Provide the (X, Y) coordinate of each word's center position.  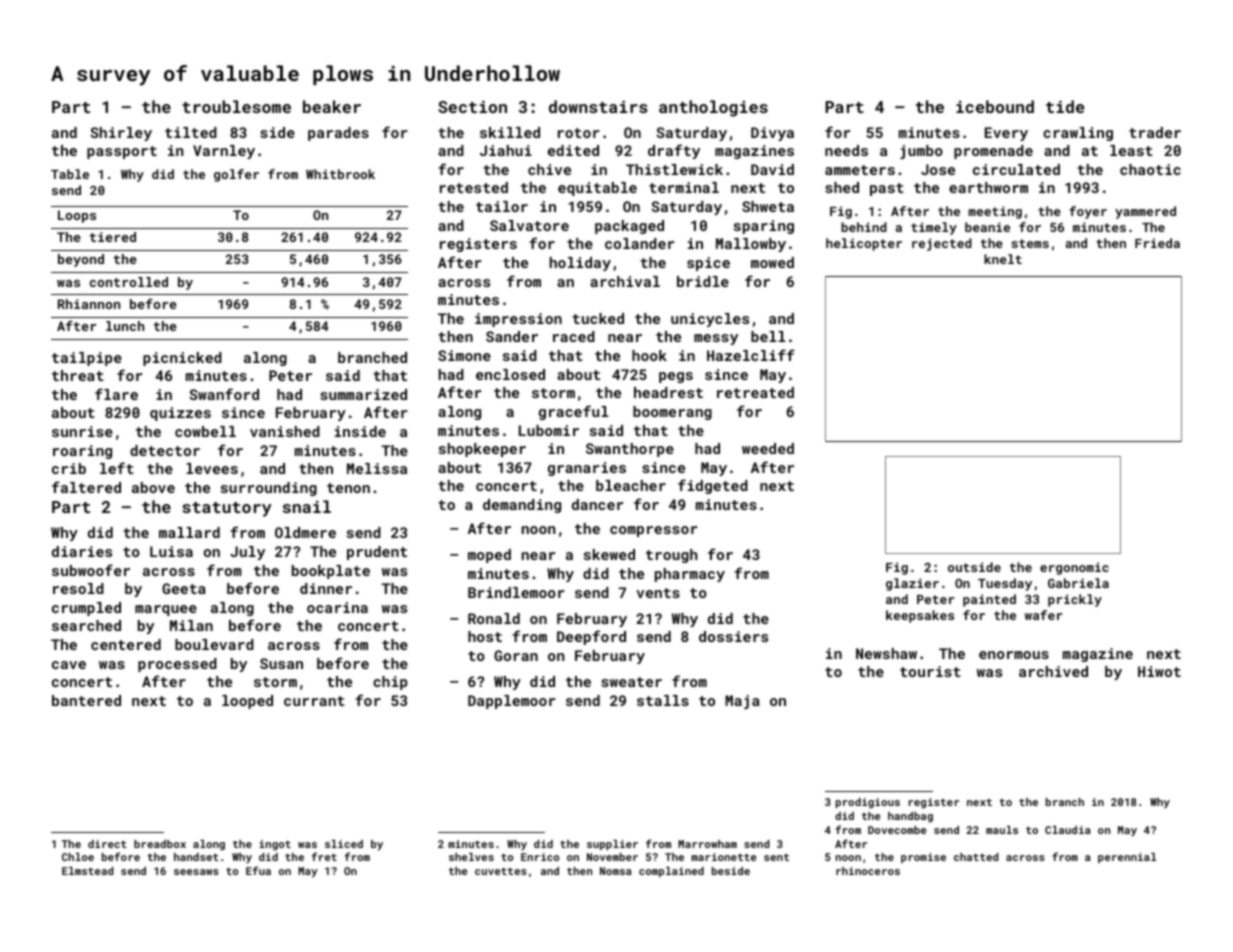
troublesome (236, 106)
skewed (609, 554)
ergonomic (1074, 568)
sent (776, 857)
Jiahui (506, 150)
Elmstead (88, 871)
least (1131, 150)
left (117, 468)
